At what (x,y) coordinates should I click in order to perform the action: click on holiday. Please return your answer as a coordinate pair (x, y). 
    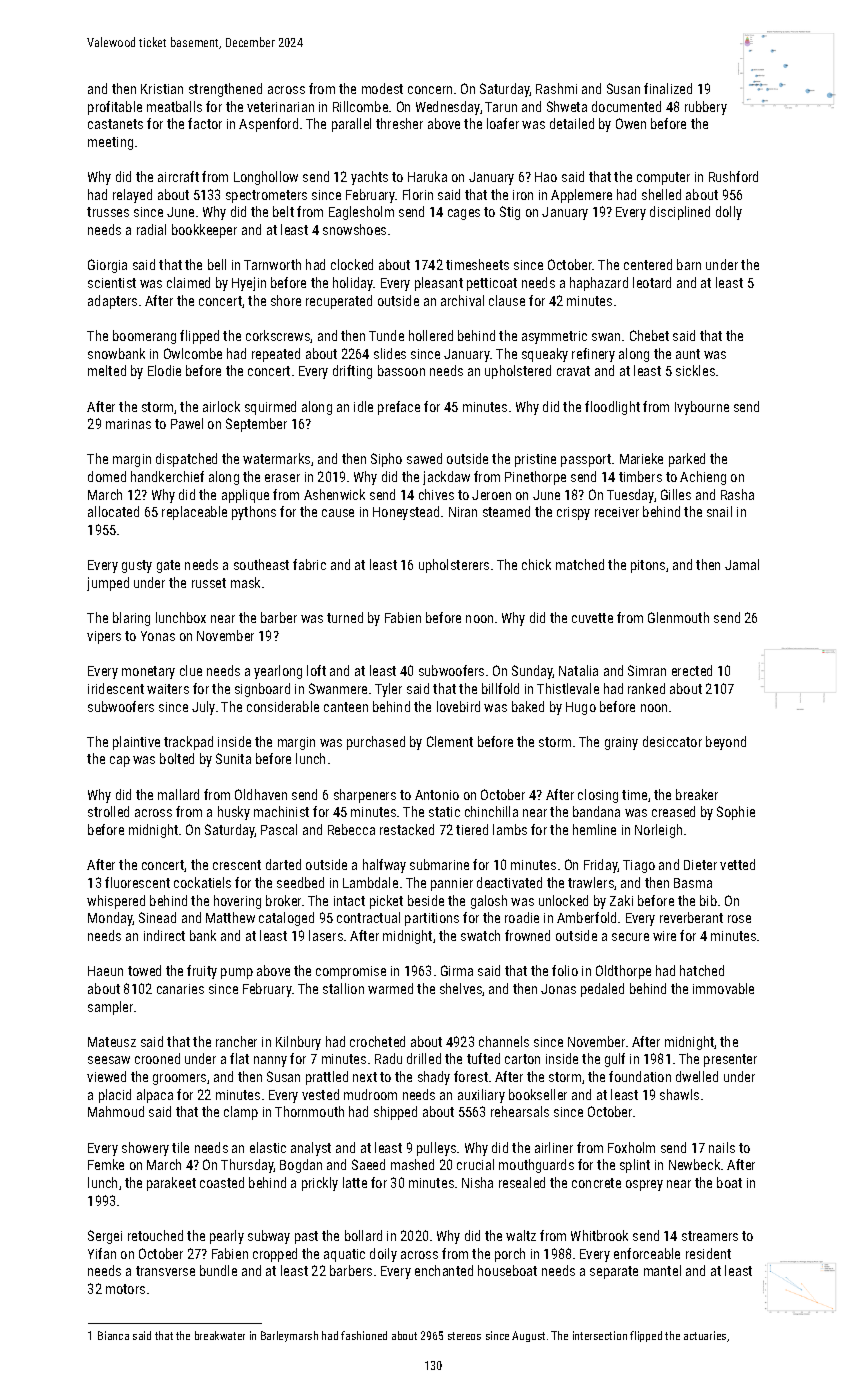
    Looking at the image, I should click on (353, 284).
